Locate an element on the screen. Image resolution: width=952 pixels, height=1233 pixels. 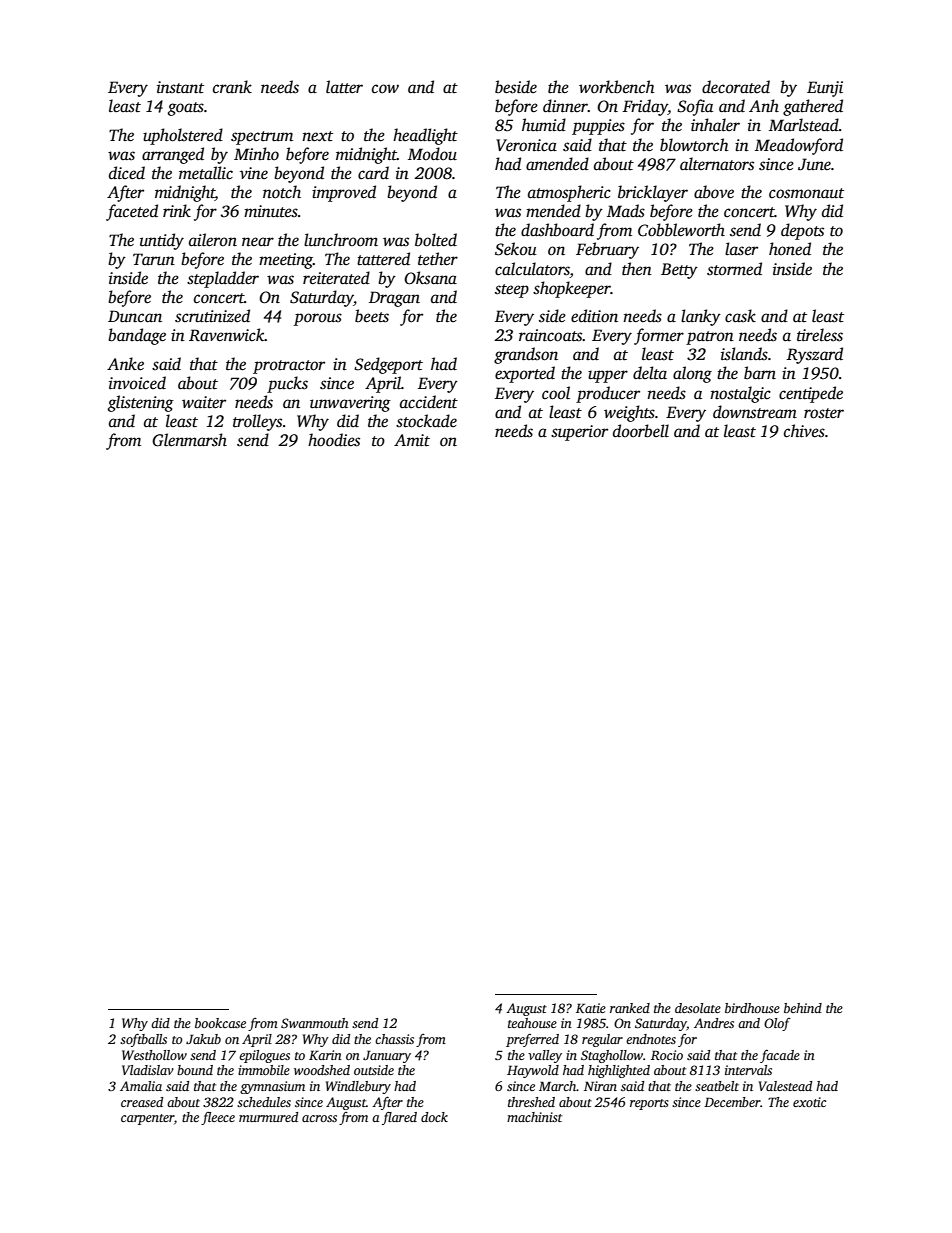
preferred is located at coordinates (532, 1040).
